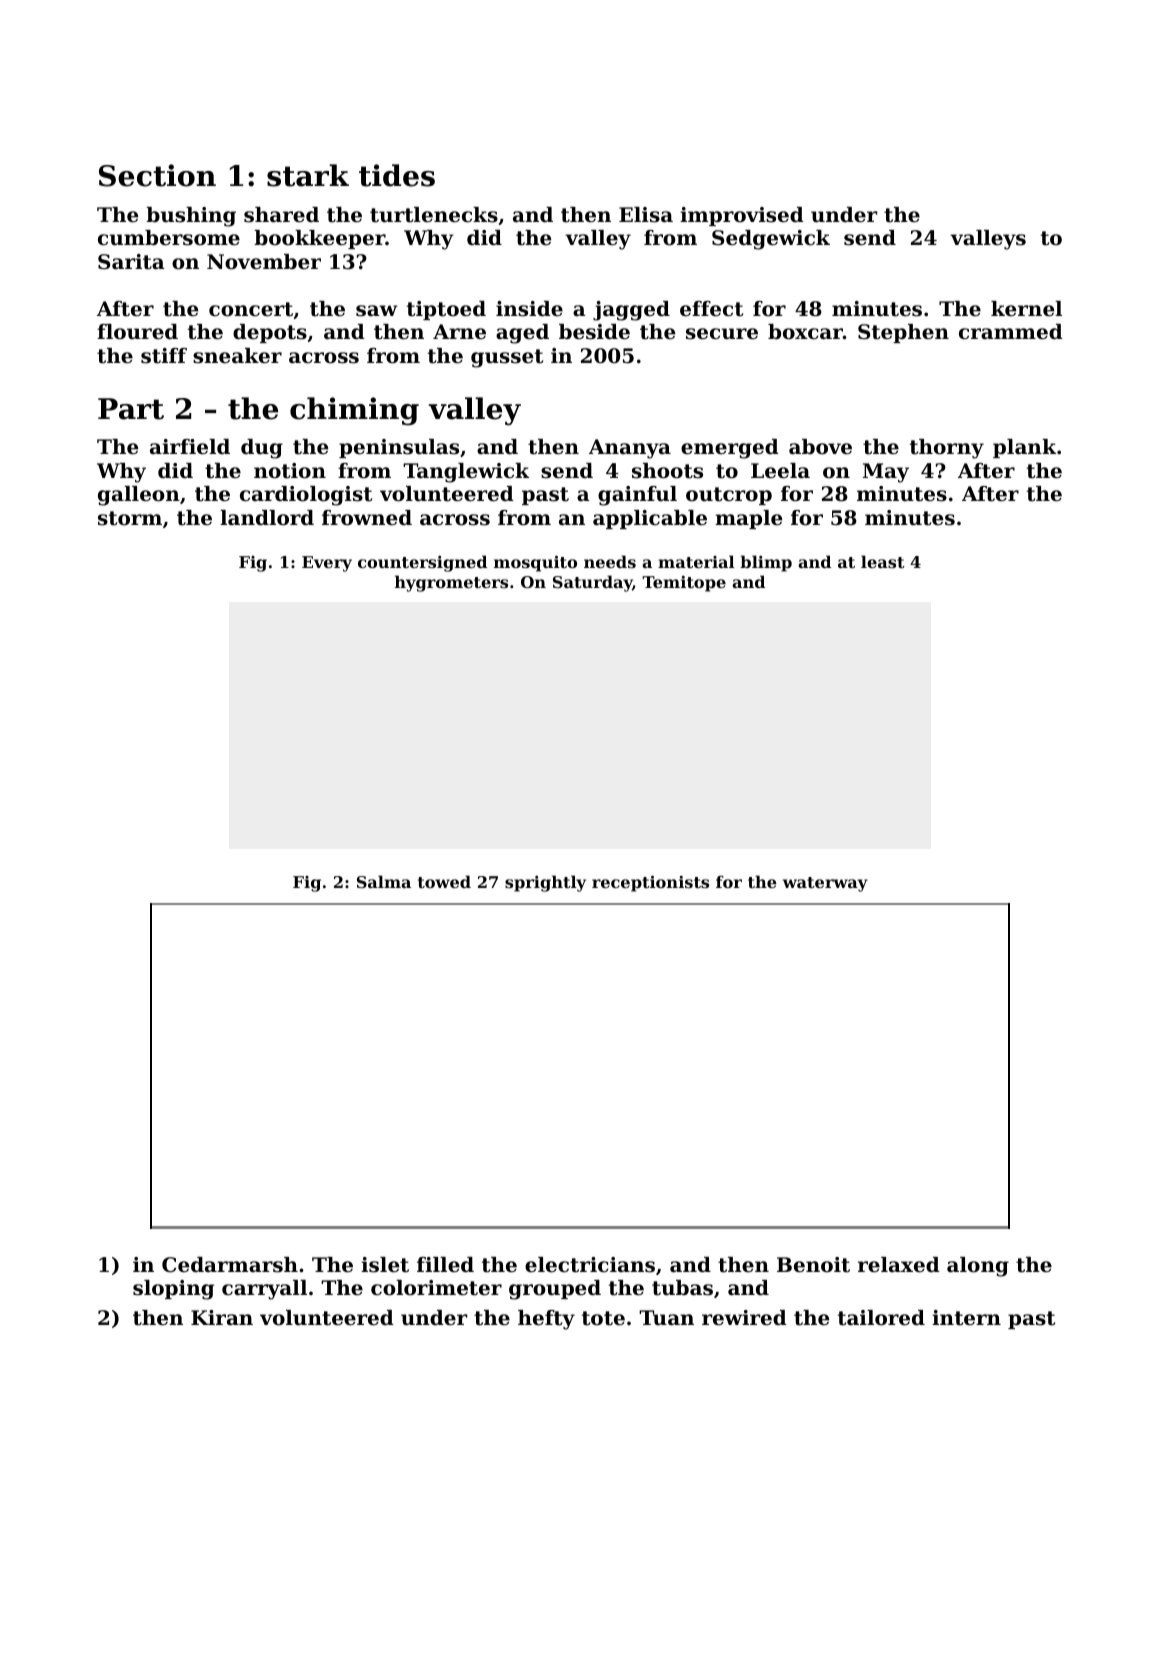  I want to click on blimp, so click(766, 563).
